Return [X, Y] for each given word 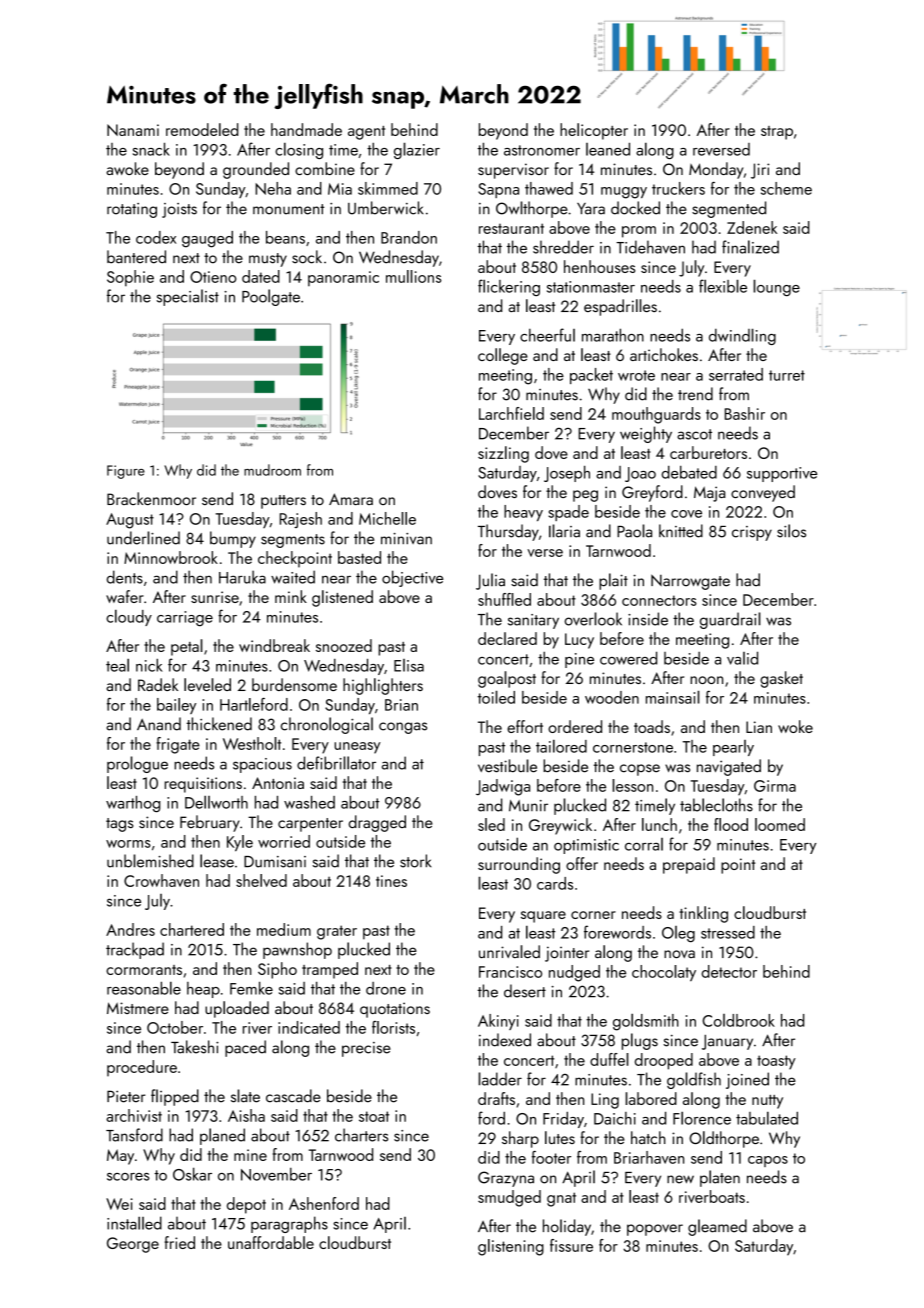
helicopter [594, 131]
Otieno [213, 277]
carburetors [708, 452]
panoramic [343, 278]
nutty [767, 1102]
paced [245, 1048]
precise [366, 1049]
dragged [377, 823]
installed [134, 1223]
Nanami [133, 130]
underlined [143, 538]
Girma [775, 786]
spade [568, 513]
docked [635, 208]
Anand [159, 724]
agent [366, 133]
